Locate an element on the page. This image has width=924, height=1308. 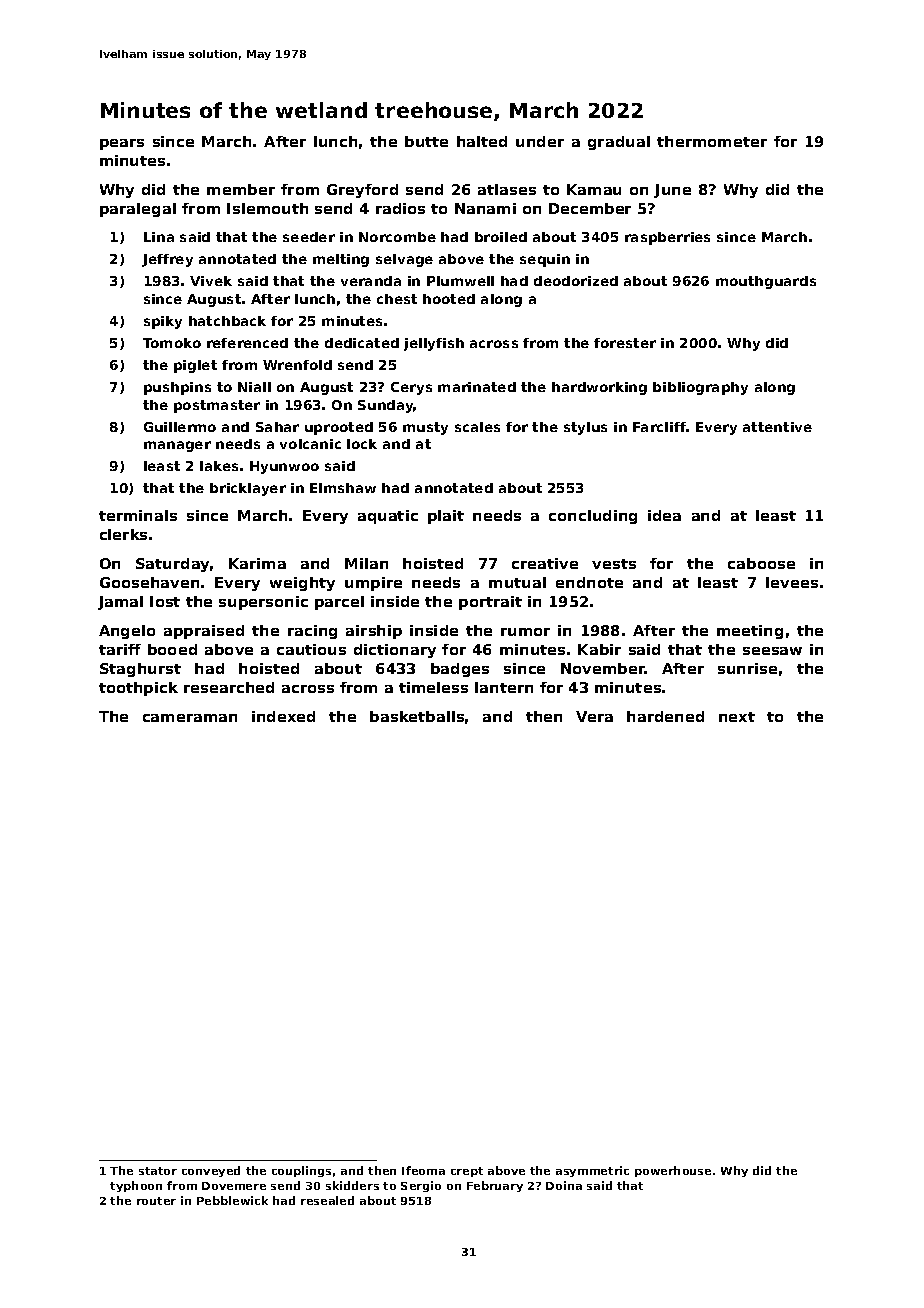
cameraman is located at coordinates (190, 718).
